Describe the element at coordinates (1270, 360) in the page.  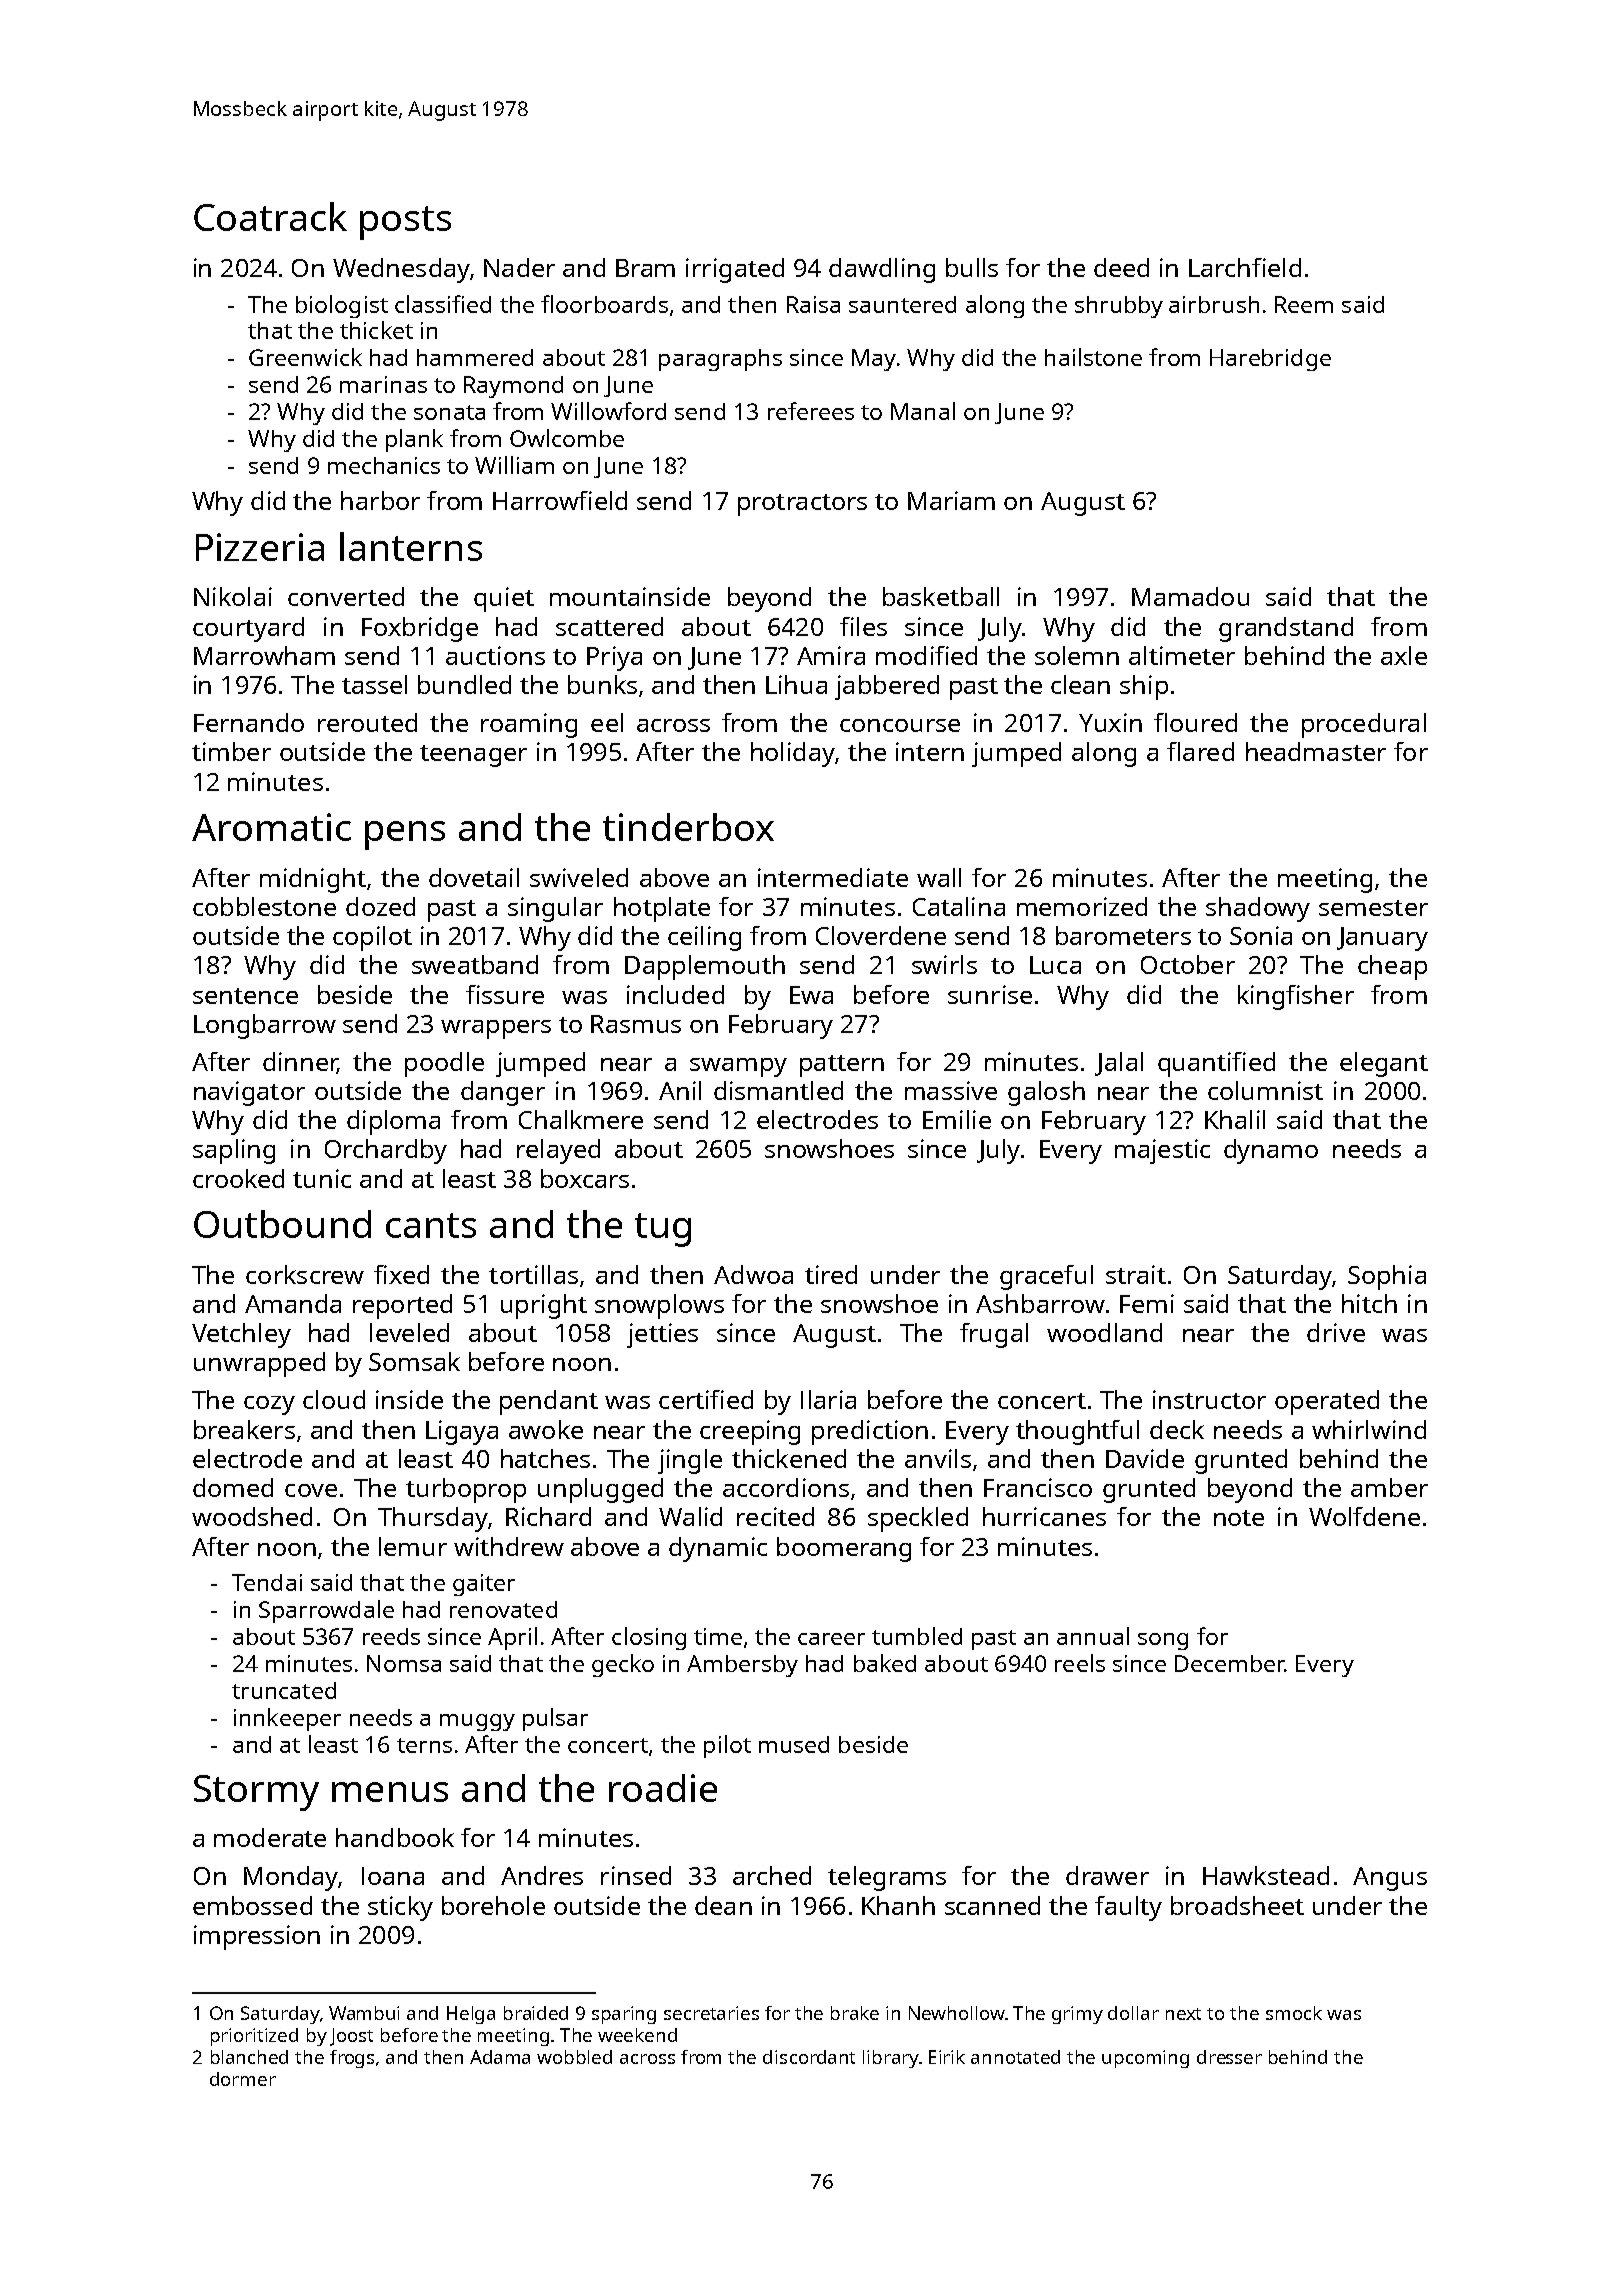
I see `Harebridge` at that location.
